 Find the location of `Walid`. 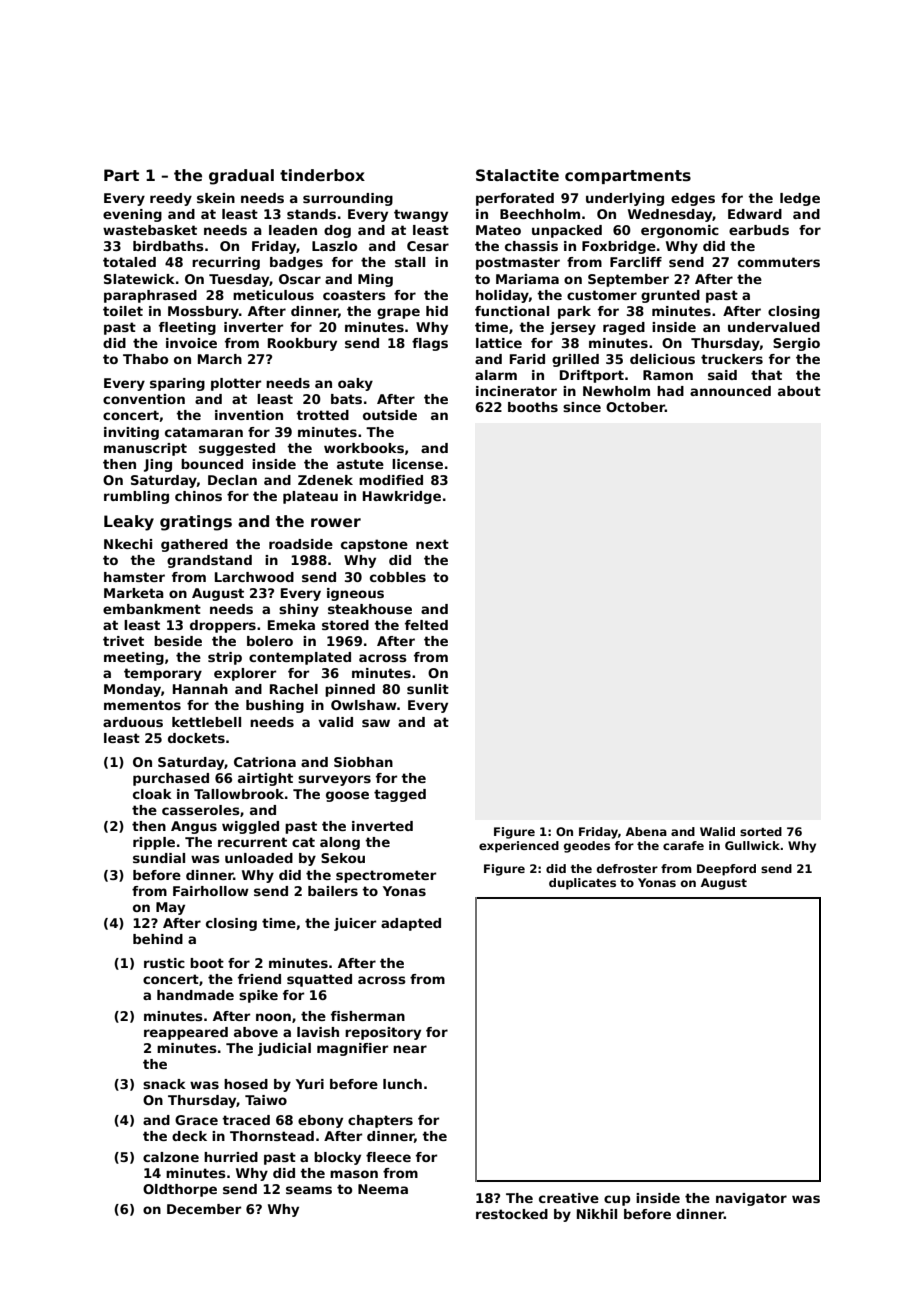

Walid is located at coordinates (717, 831).
